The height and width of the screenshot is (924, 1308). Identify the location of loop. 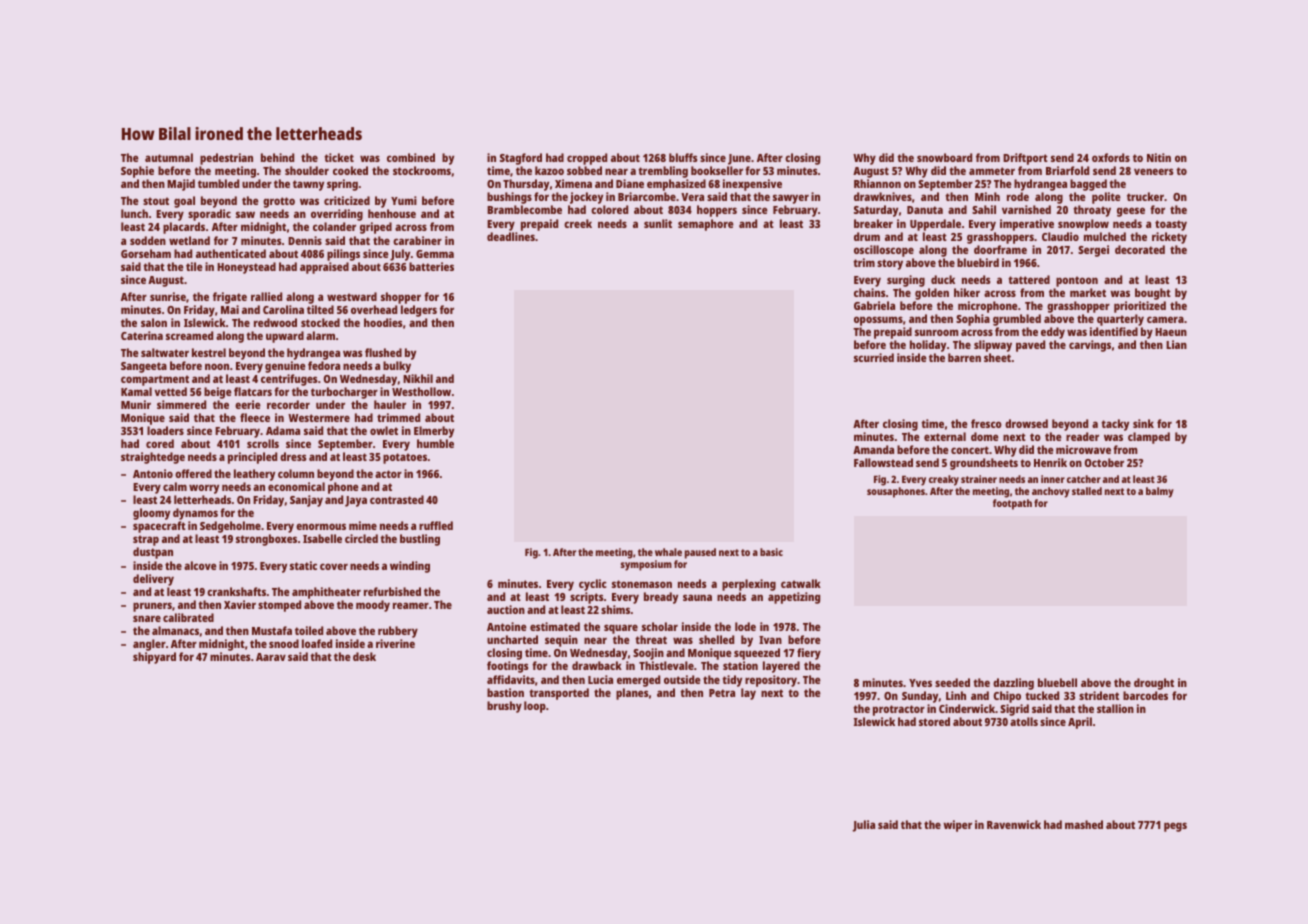
(535, 707).
